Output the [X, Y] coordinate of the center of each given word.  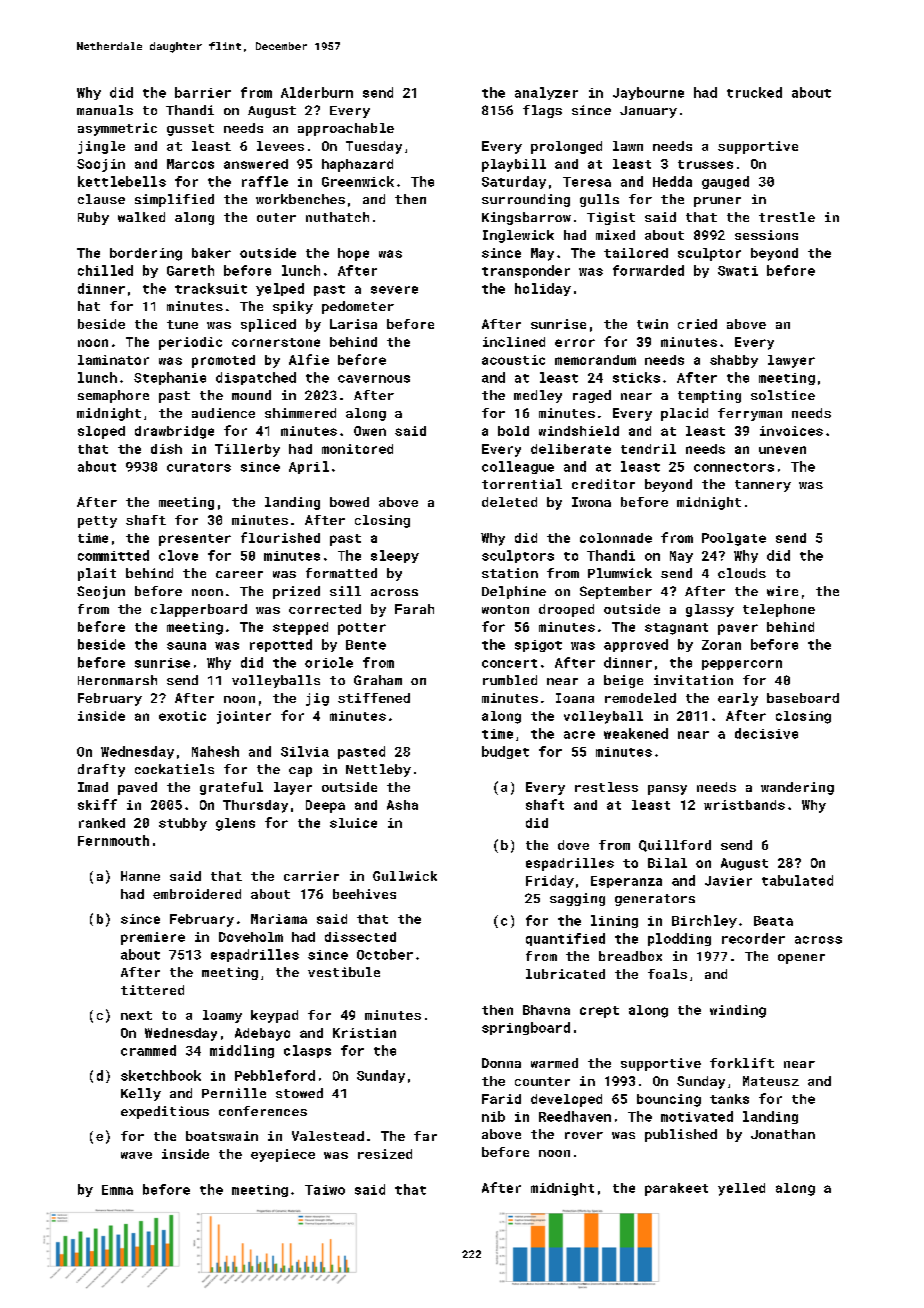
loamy [222, 1016]
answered [256, 164]
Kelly [141, 1094]
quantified [565, 939]
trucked [754, 92]
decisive [766, 733]
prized [296, 592]
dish [166, 449]
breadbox [630, 956]
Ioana [575, 698]
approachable [346, 129]
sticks [636, 377]
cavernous [374, 379]
